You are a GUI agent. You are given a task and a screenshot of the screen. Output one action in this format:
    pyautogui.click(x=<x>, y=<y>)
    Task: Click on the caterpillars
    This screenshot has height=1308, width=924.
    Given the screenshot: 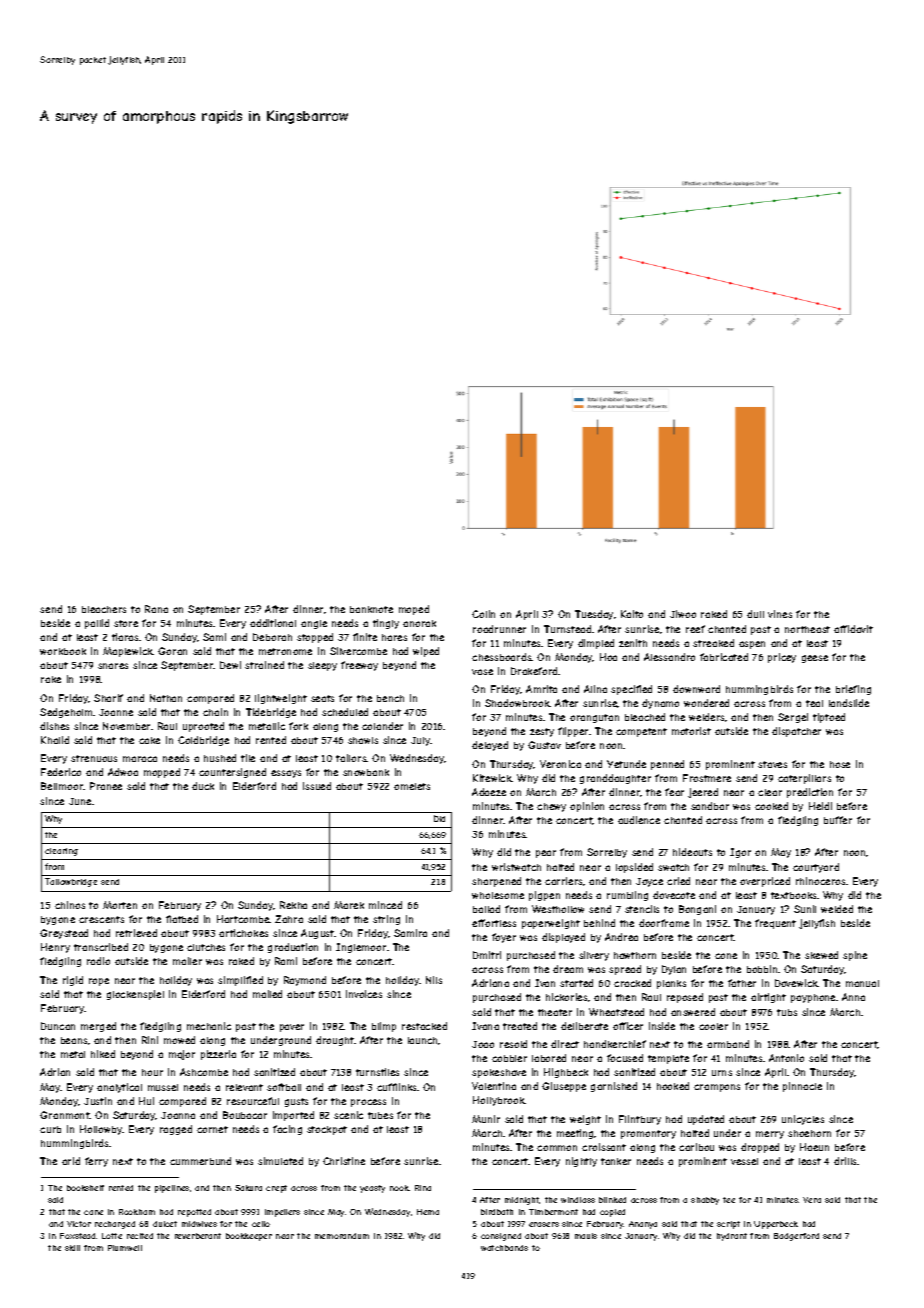 What is the action you would take?
    pyautogui.click(x=804, y=779)
